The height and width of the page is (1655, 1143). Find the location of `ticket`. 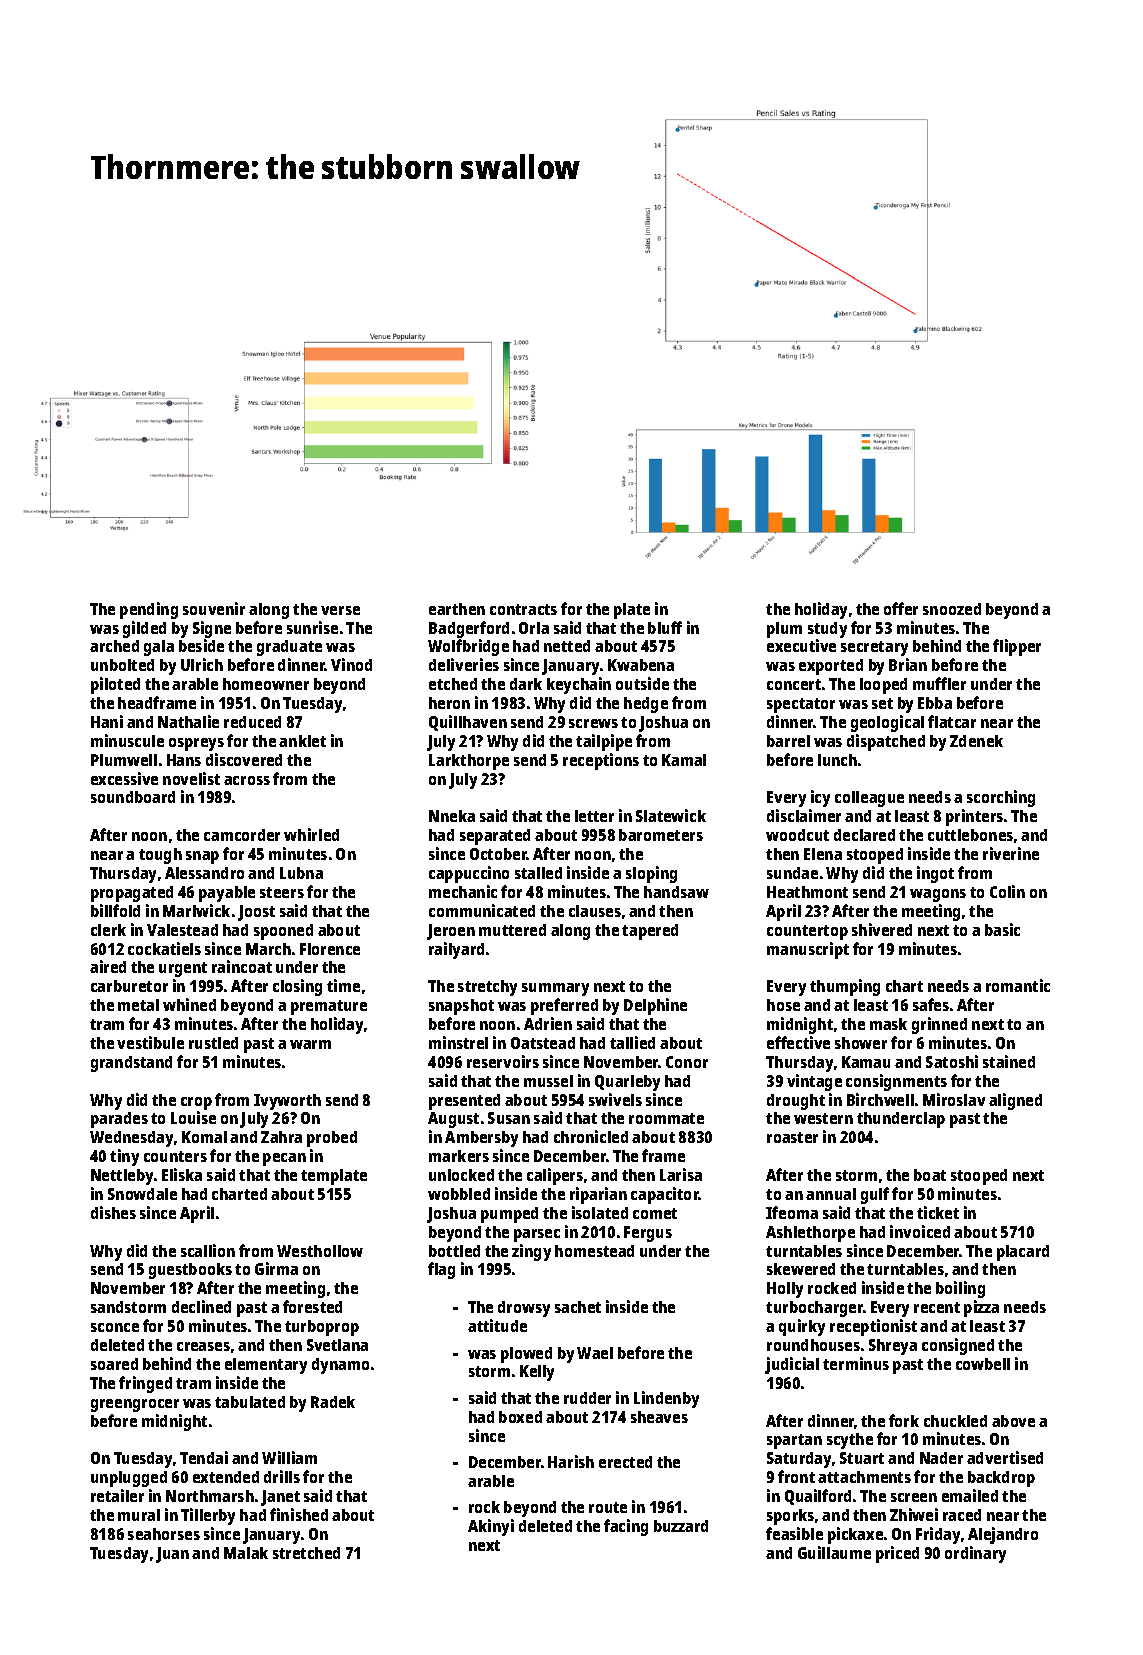

ticket is located at coordinates (938, 1212).
